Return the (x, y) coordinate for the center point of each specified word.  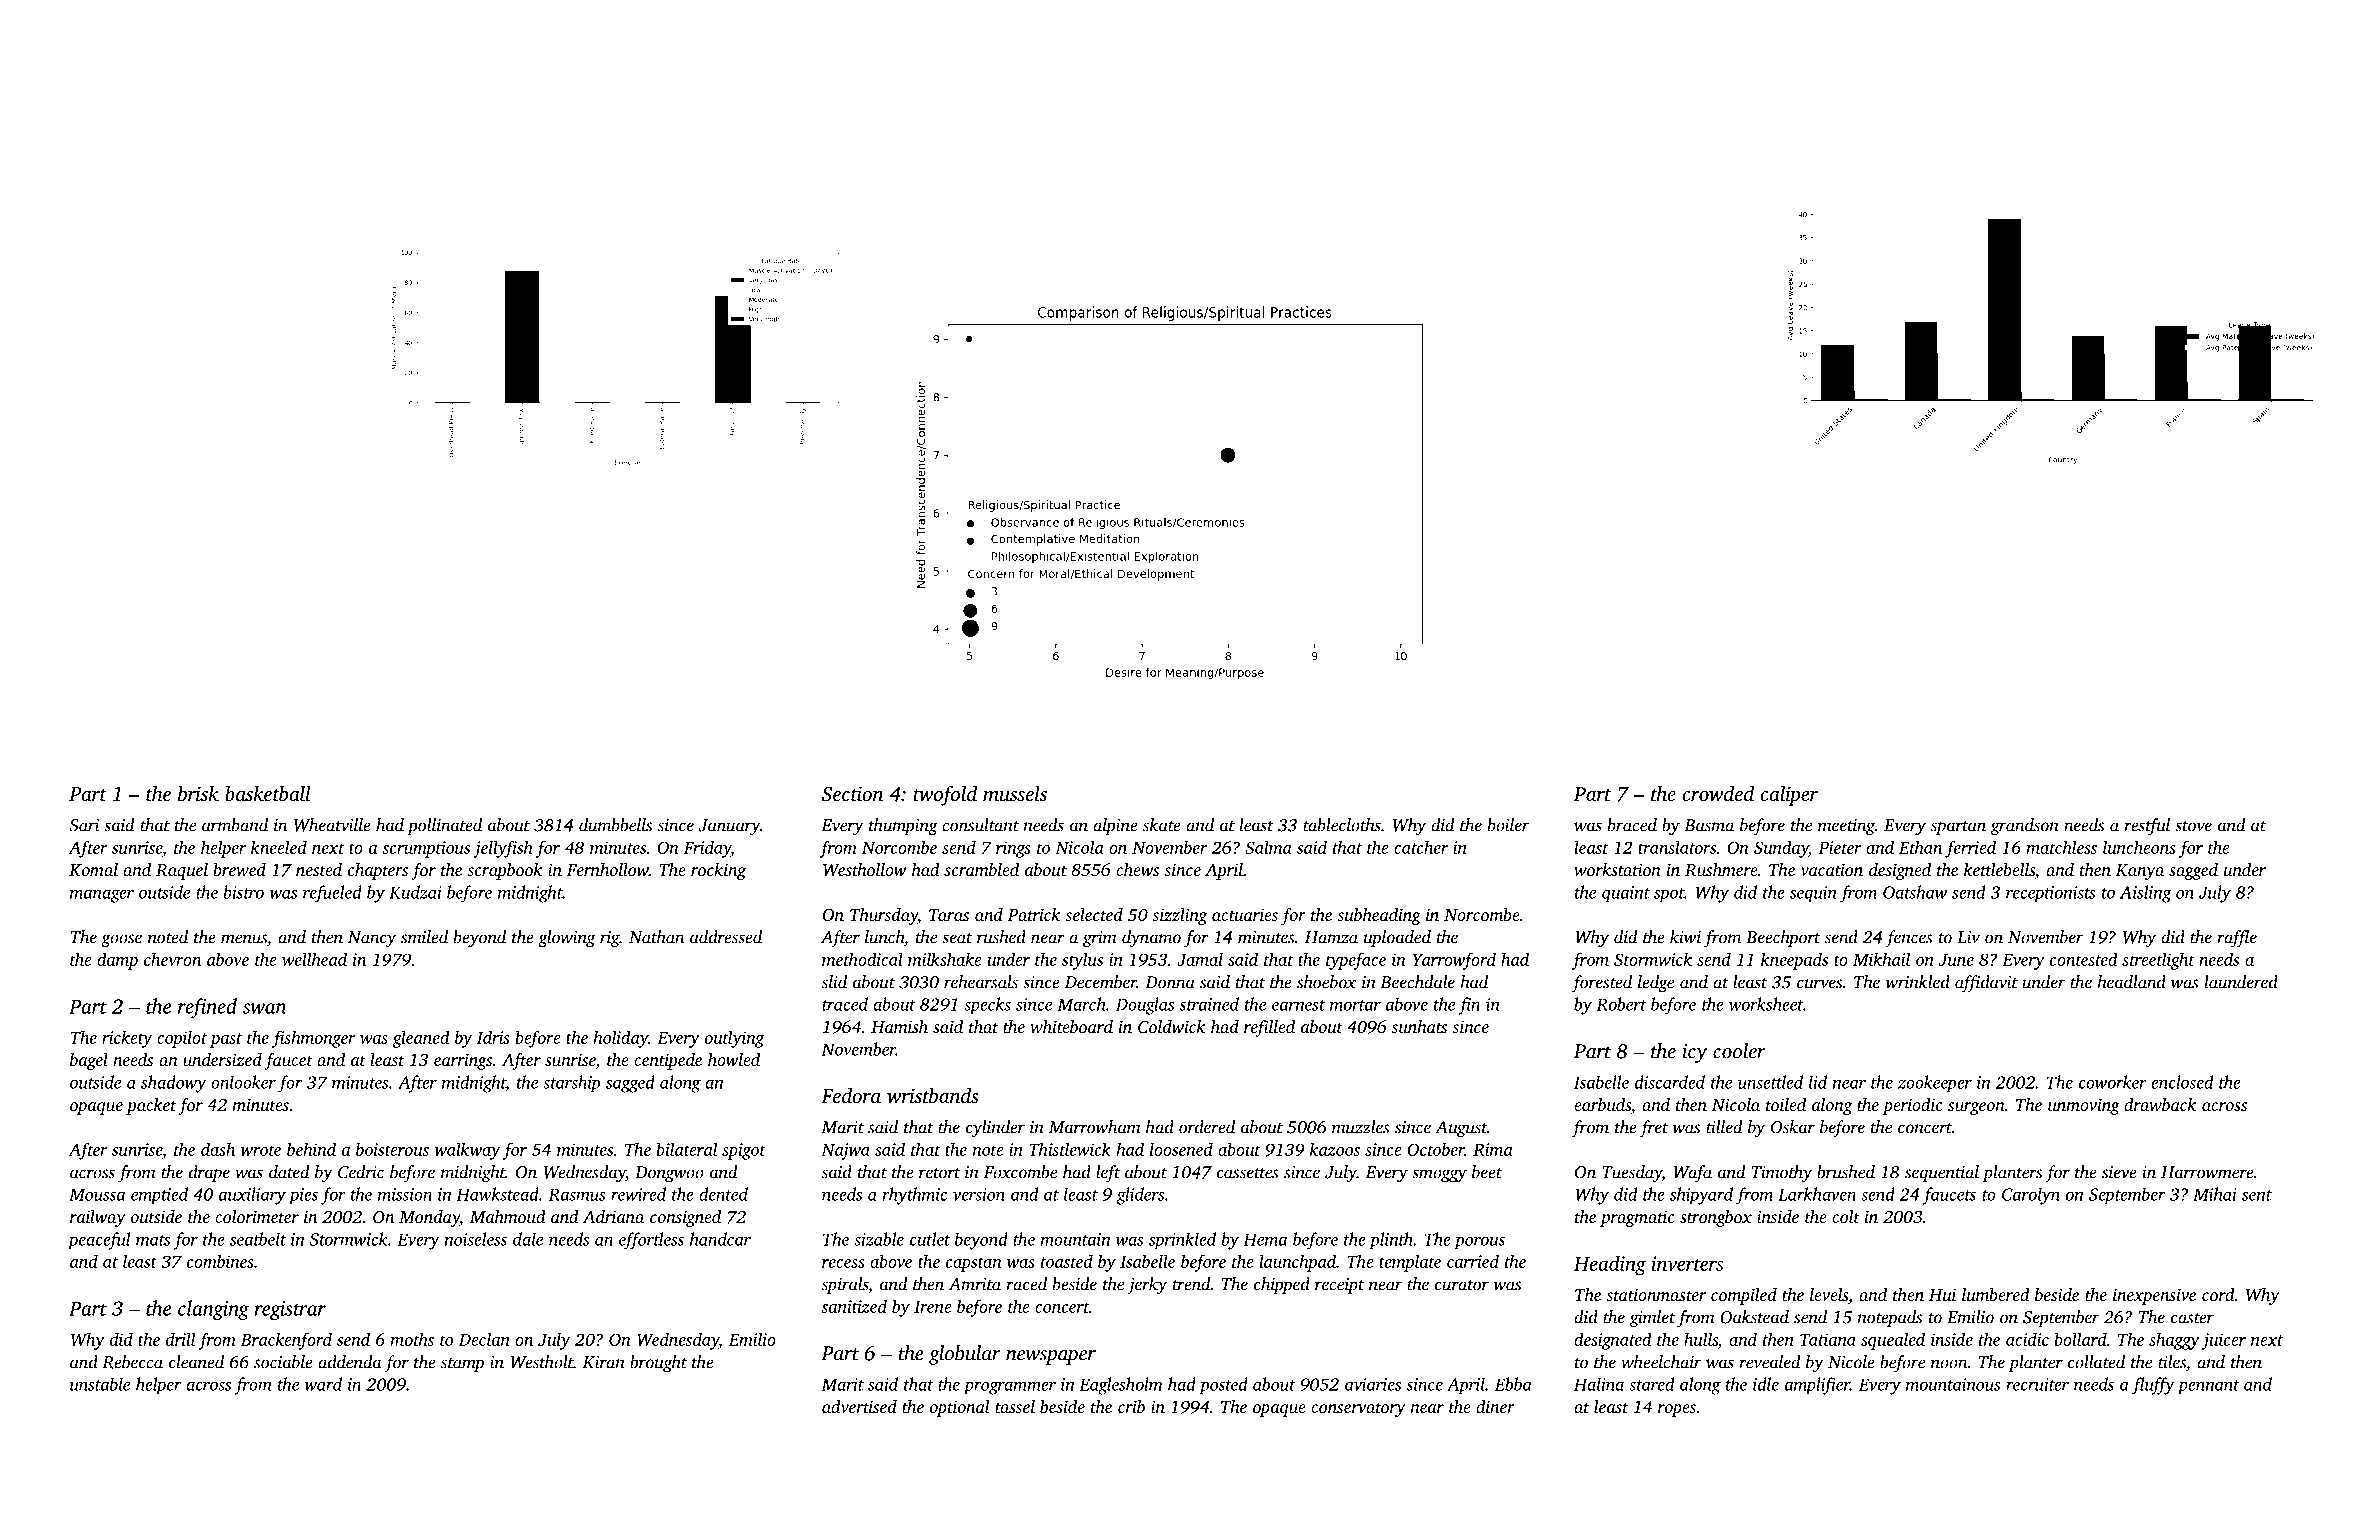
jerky (1147, 1286)
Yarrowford (1454, 961)
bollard (2080, 1339)
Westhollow (865, 870)
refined (207, 1008)
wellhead (314, 959)
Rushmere (1721, 869)
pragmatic (1637, 1219)
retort (939, 1173)
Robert (1622, 1004)
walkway (467, 1151)
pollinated (444, 826)
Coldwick (1171, 1026)
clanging (213, 1310)
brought (658, 1364)
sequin (1813, 894)
